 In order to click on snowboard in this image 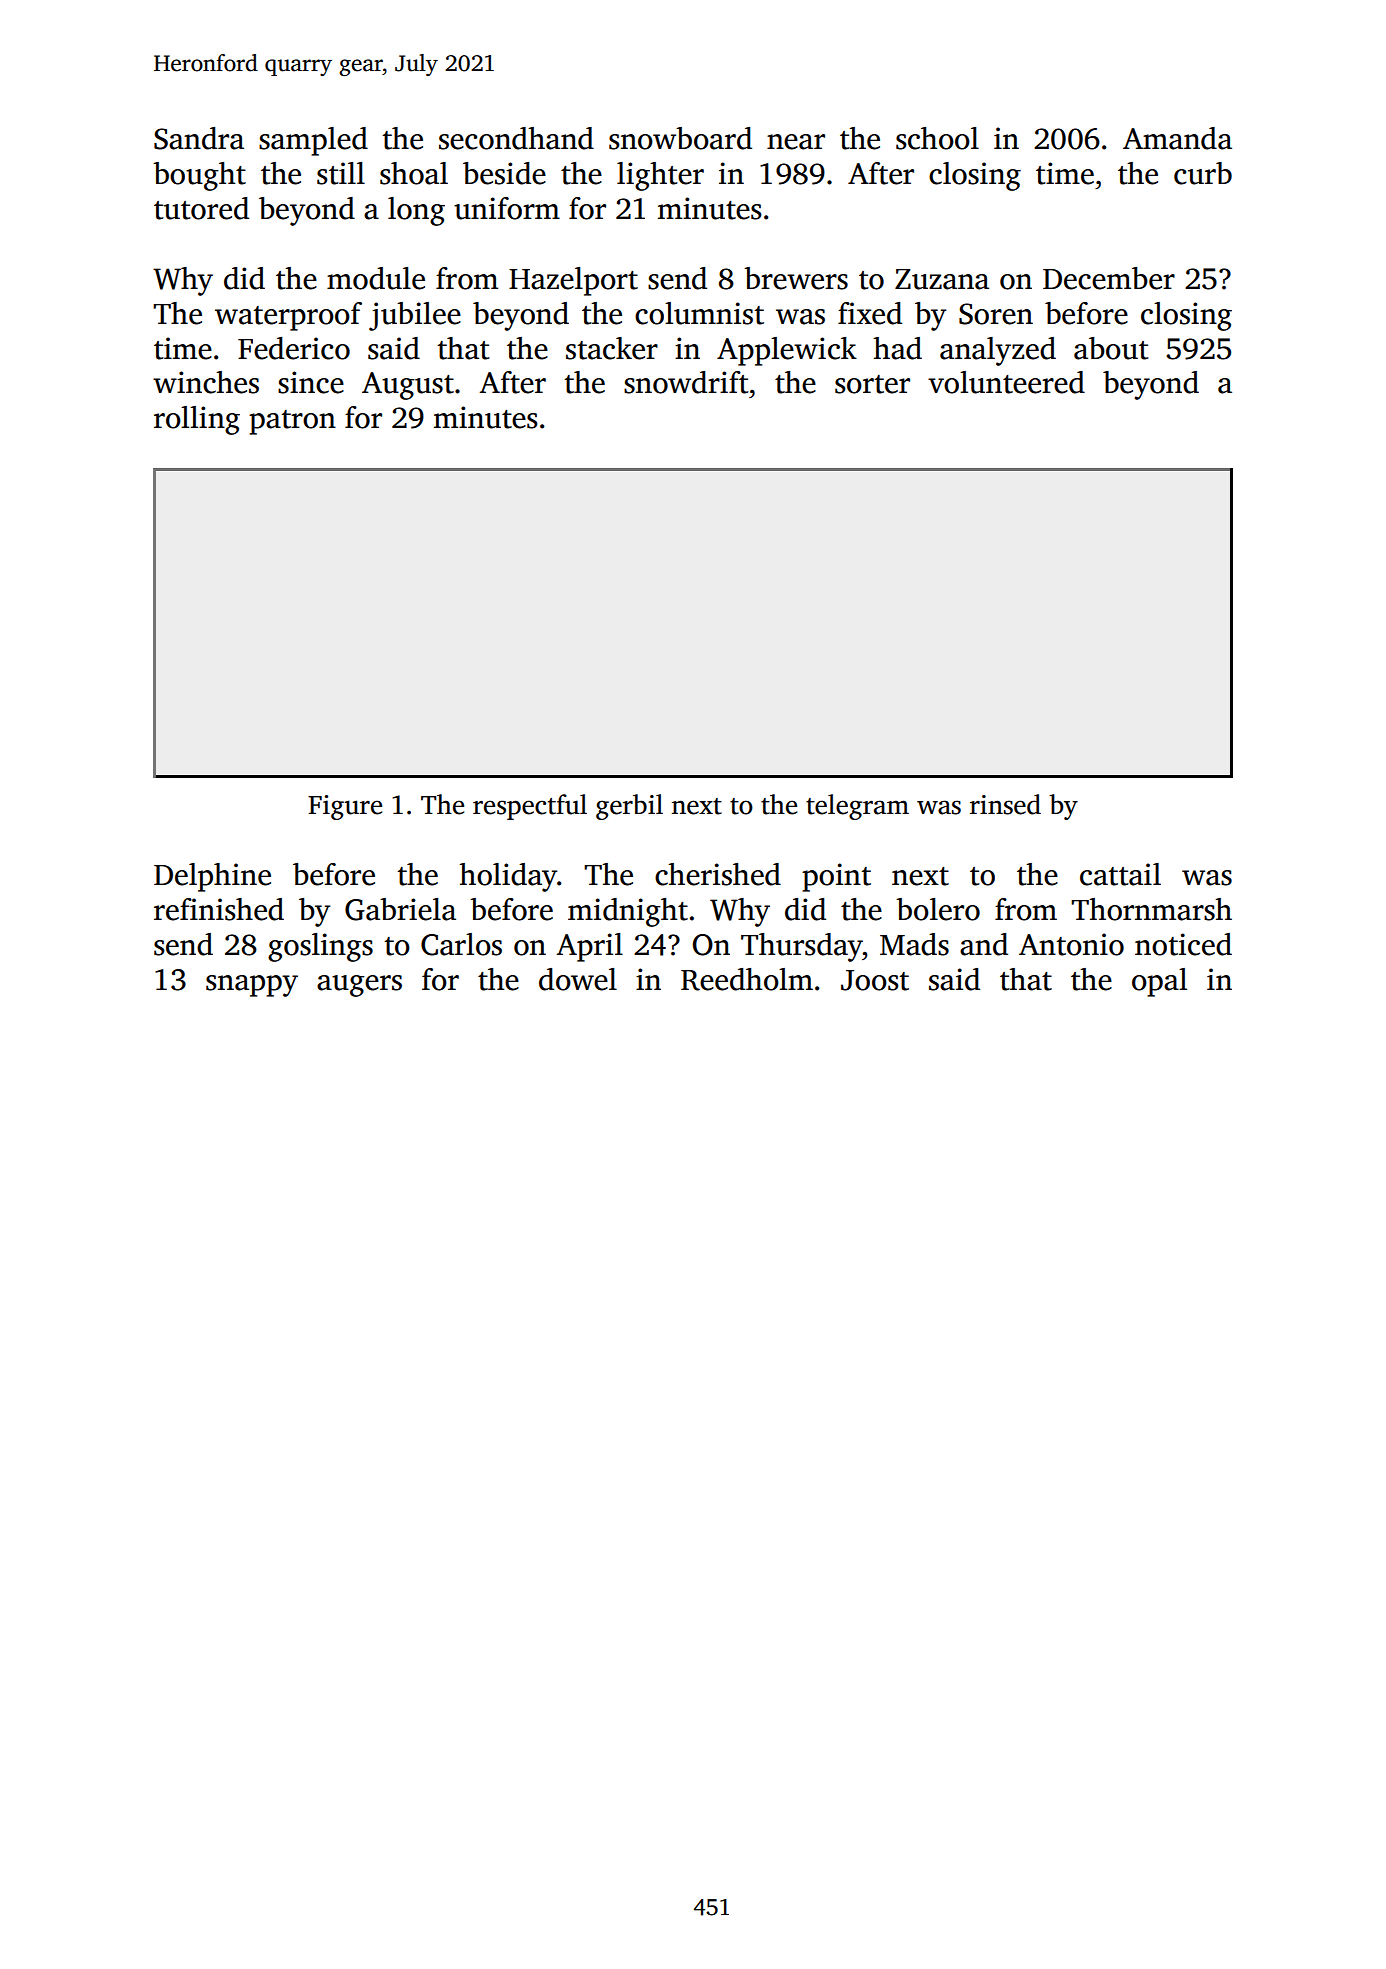, I will do `click(680, 138)`.
